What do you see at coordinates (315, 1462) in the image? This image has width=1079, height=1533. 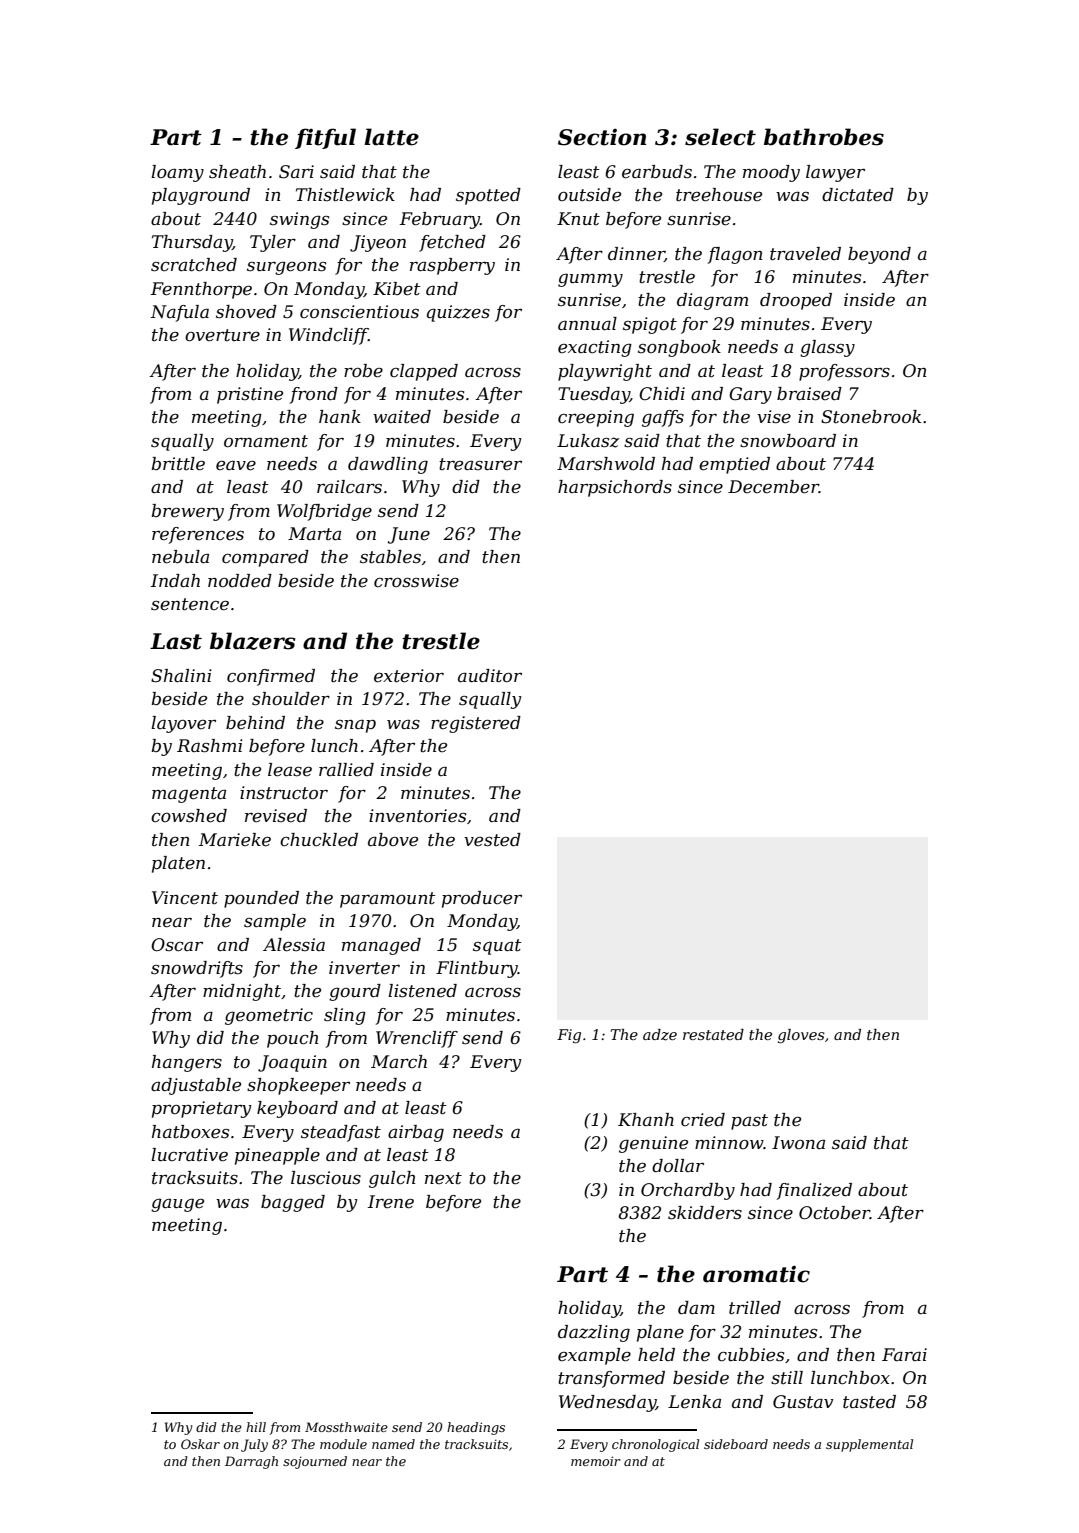 I see `sojourned` at bounding box center [315, 1462].
